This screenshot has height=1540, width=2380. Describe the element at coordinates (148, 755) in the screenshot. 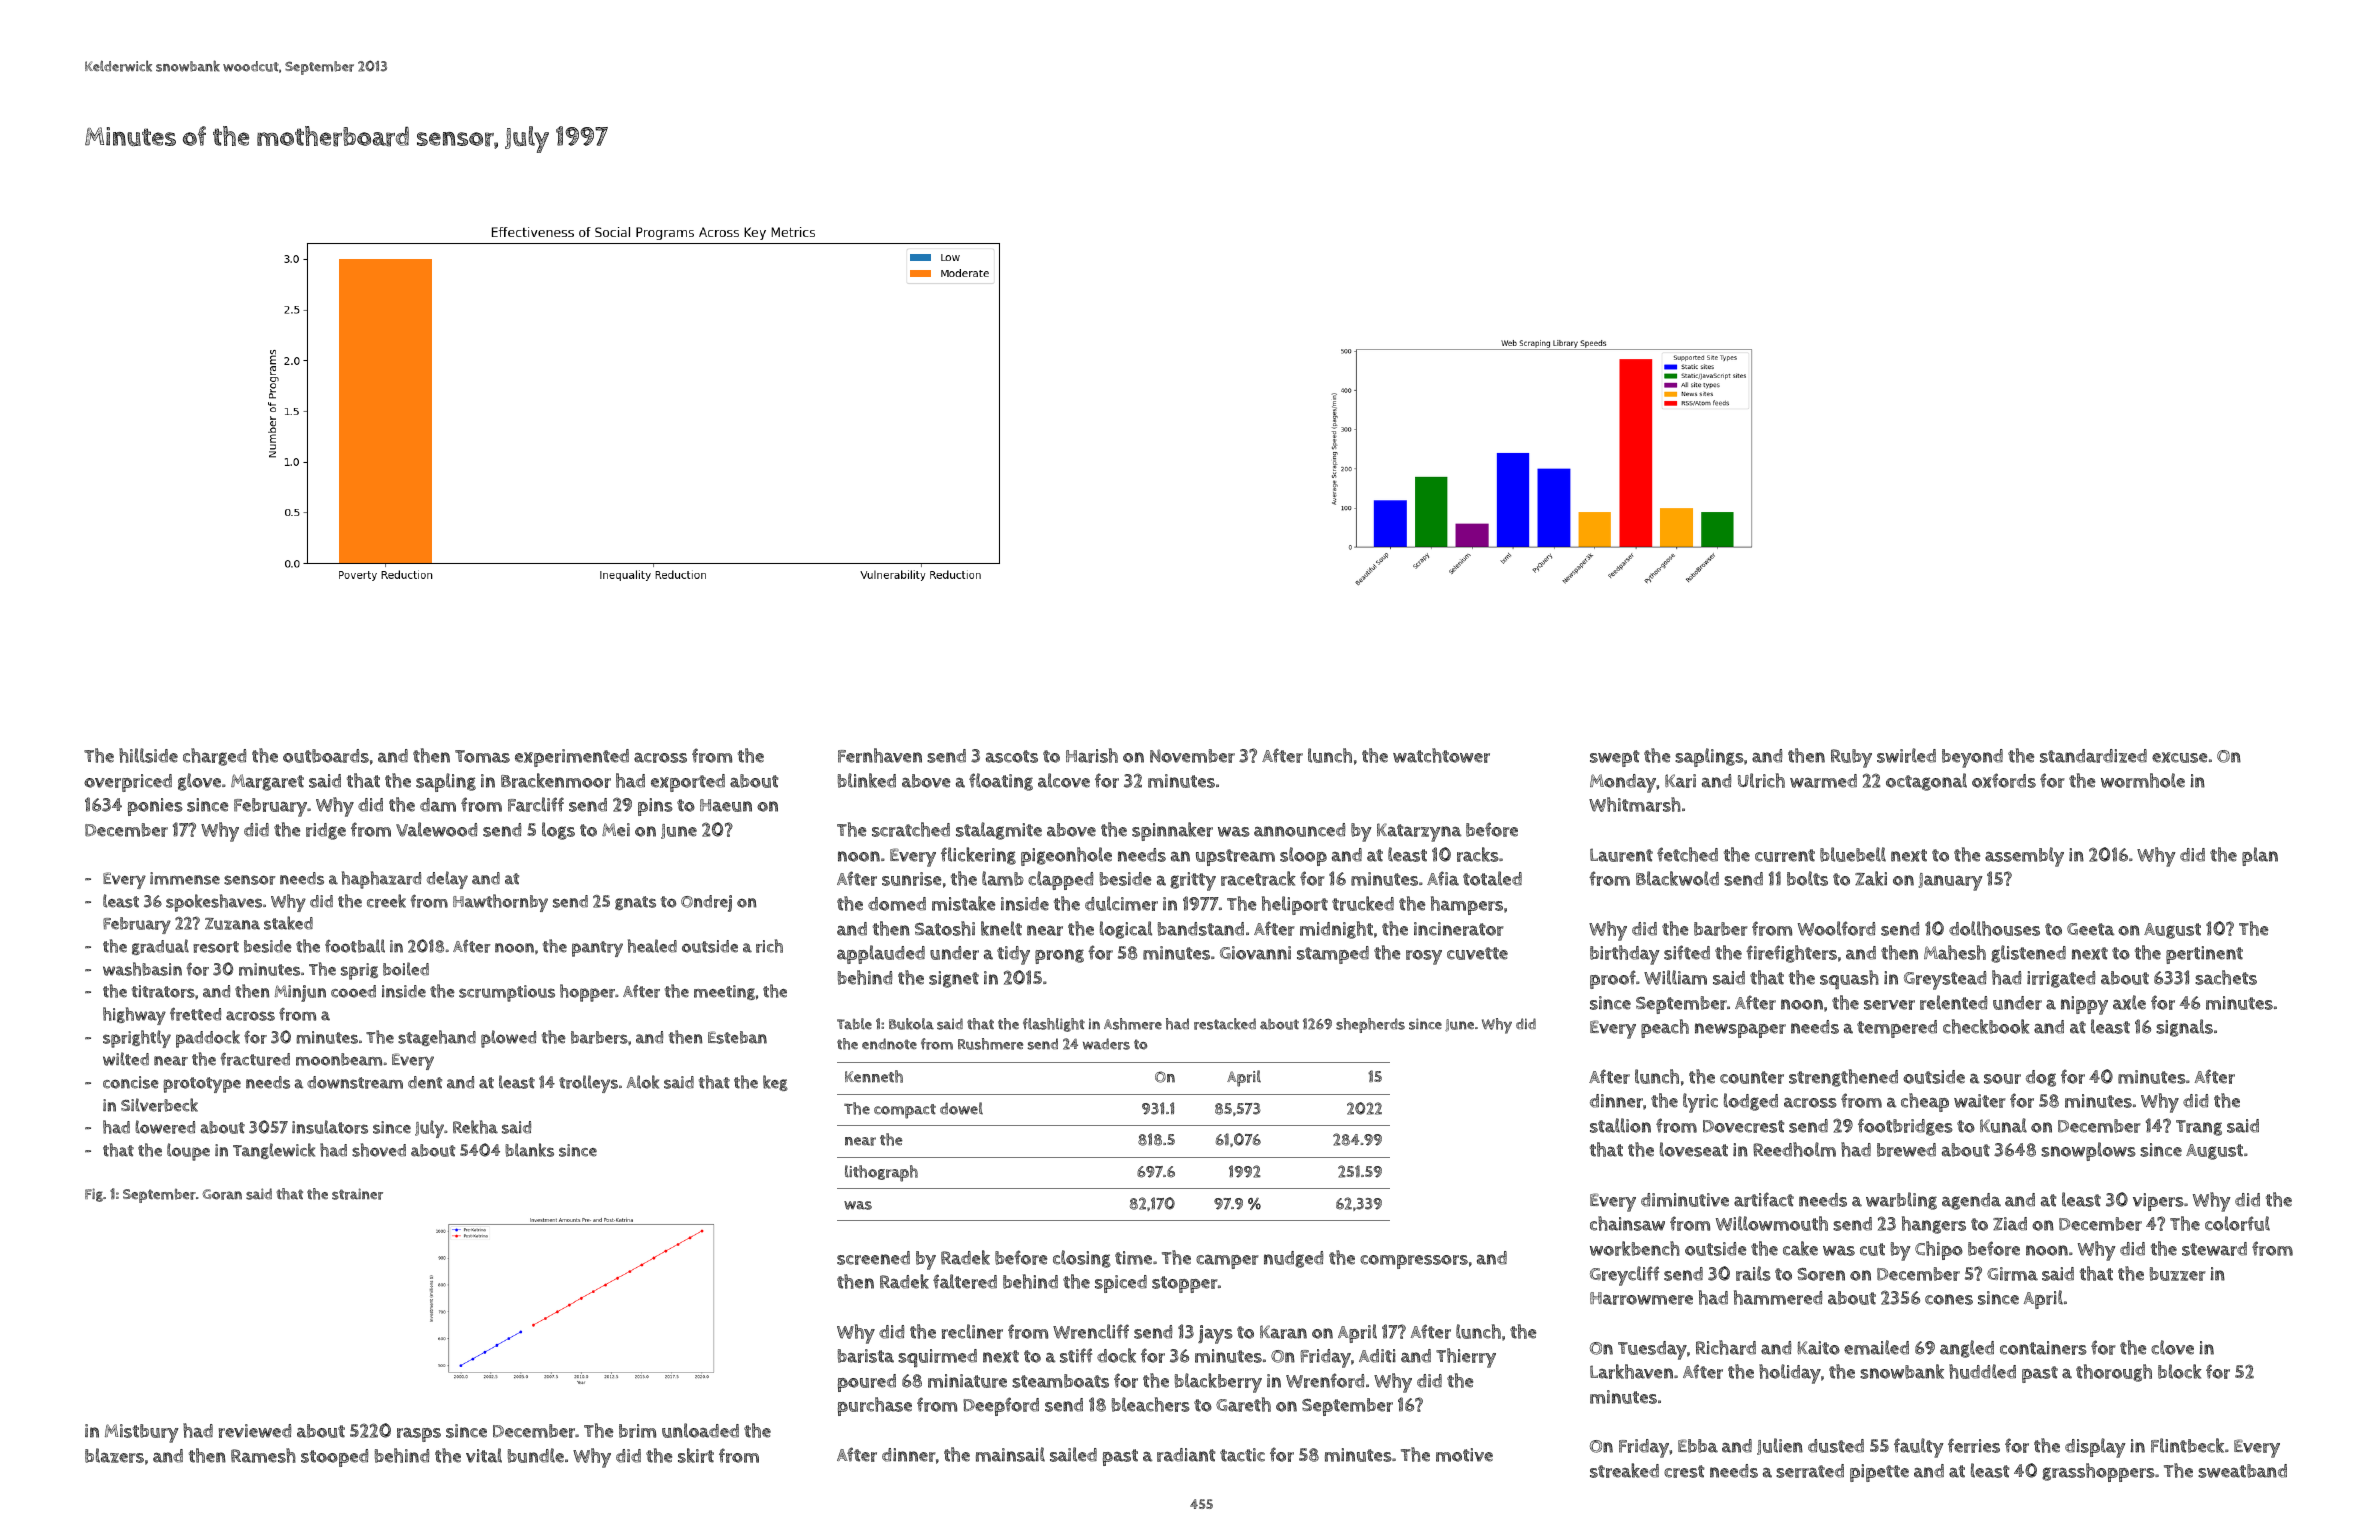

I see `hillside` at that location.
